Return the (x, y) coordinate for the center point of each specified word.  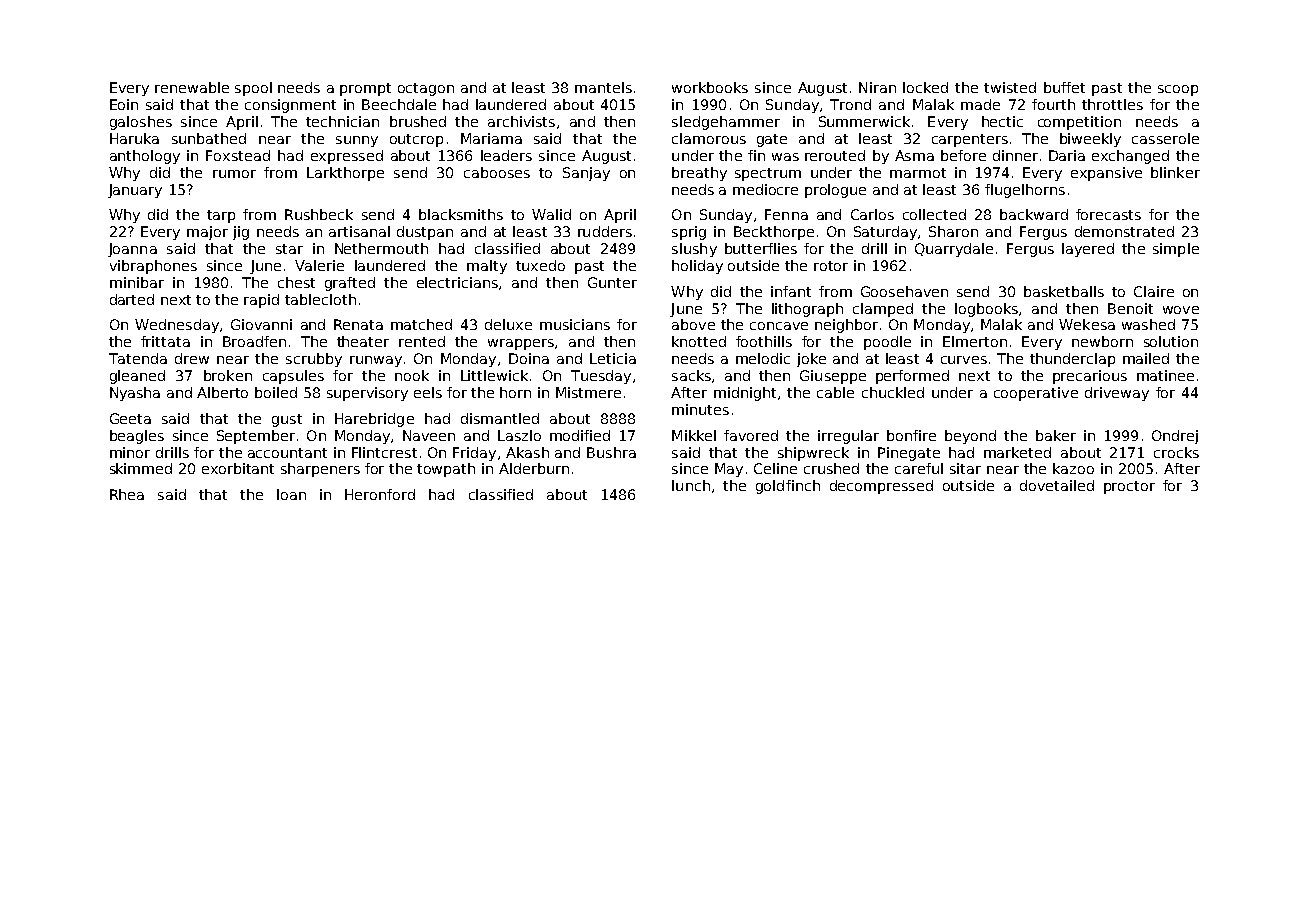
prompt (365, 89)
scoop (1178, 90)
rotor (831, 266)
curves (964, 360)
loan (291, 494)
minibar (137, 282)
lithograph (807, 310)
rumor (234, 174)
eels (428, 392)
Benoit (1130, 308)
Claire (1154, 291)
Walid (551, 214)
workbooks (710, 87)
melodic (763, 358)
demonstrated (1124, 231)
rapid (261, 301)
